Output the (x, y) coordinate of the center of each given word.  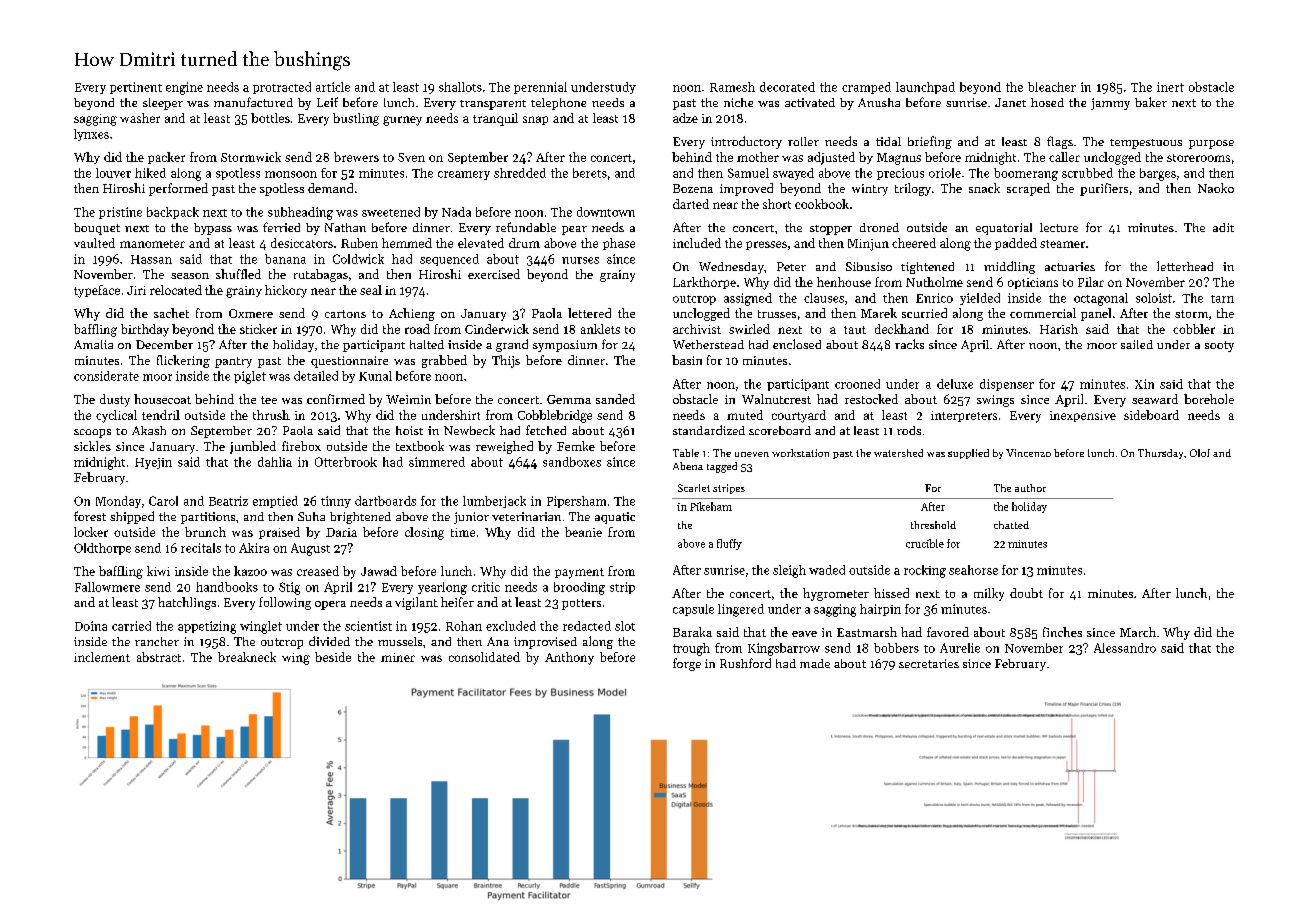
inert (1170, 87)
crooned (857, 384)
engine (184, 88)
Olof (1200, 453)
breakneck (247, 657)
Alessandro (1125, 648)
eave (804, 634)
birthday (145, 330)
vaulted (94, 243)
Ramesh (732, 87)
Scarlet (694, 488)
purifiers (1104, 189)
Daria (341, 532)
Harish (1059, 329)
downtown (606, 212)
